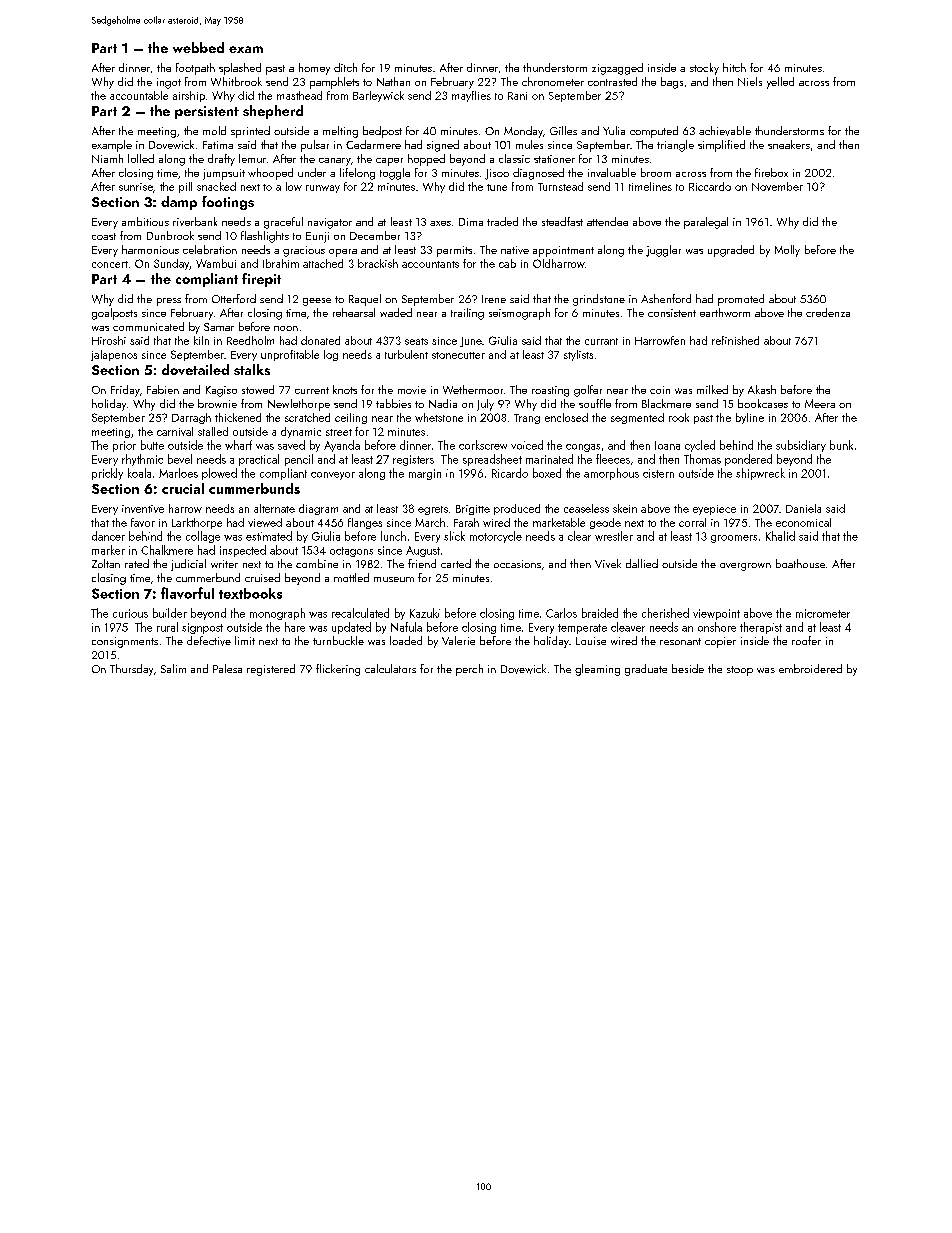 This screenshot has height=1233, width=952. Describe the element at coordinates (702, 459) in the screenshot. I see `Thomas` at that location.
